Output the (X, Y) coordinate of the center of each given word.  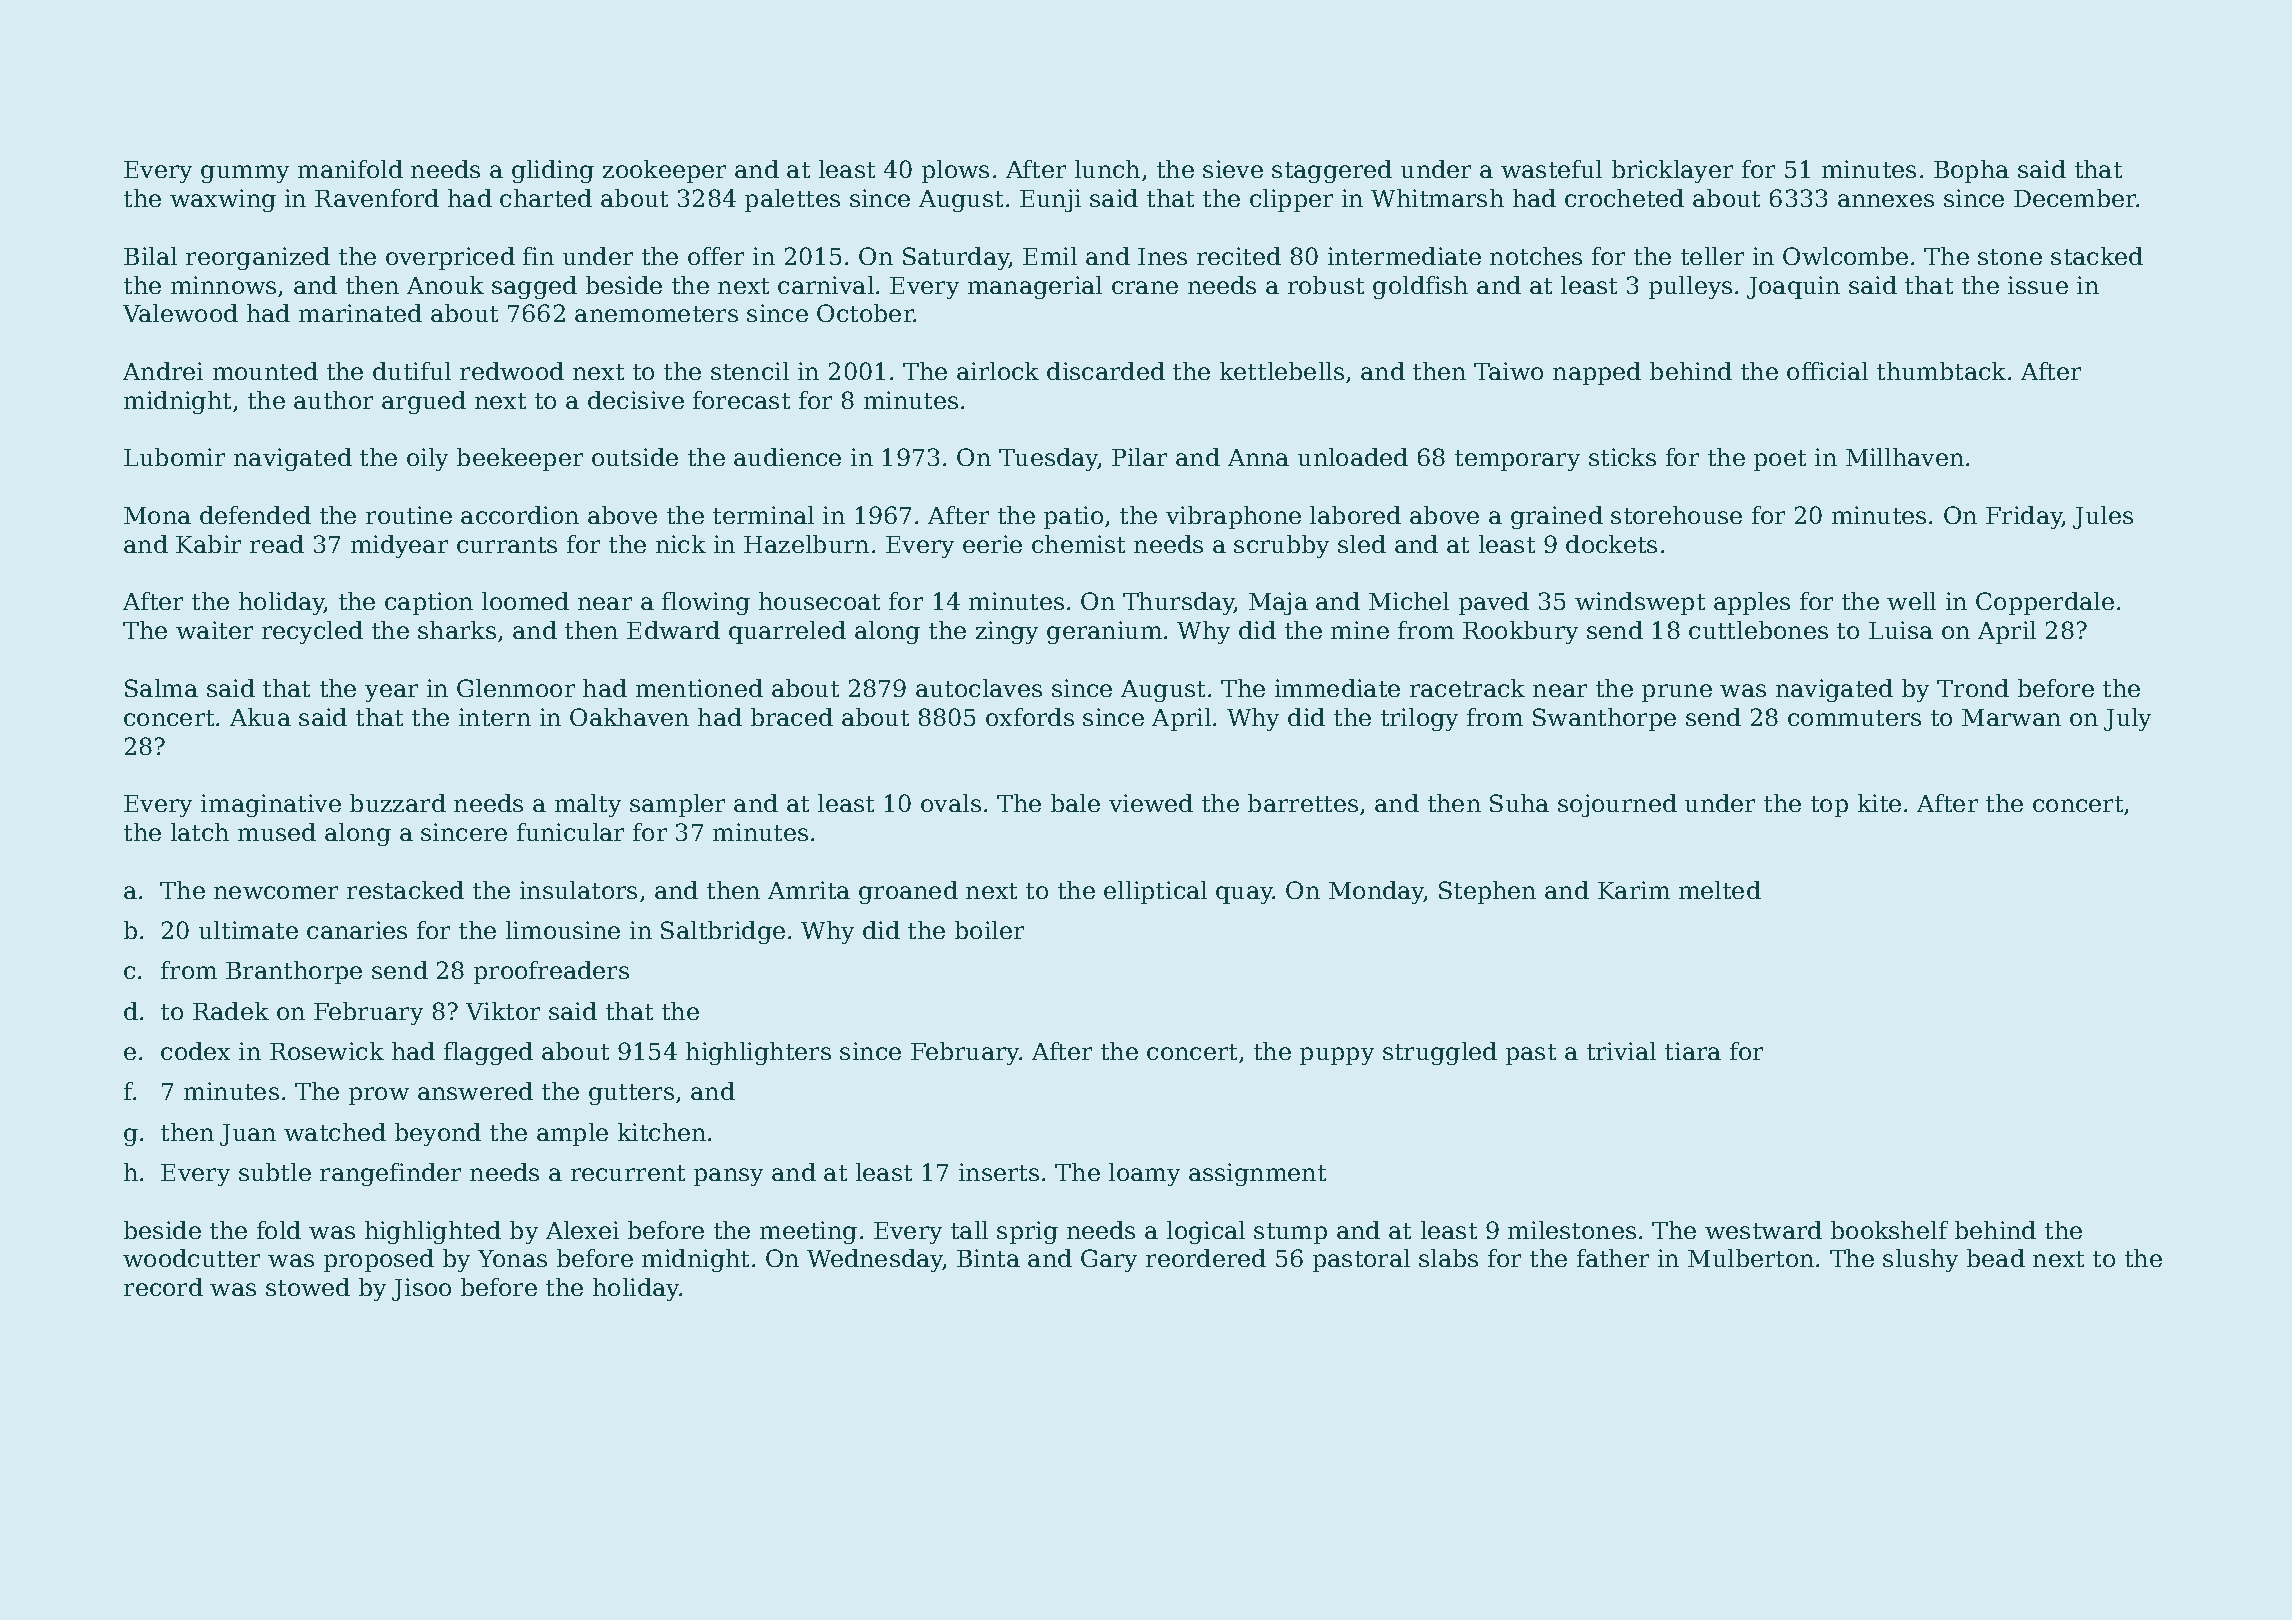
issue (2038, 285)
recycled (312, 632)
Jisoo (421, 1289)
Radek (231, 1011)
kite (1879, 803)
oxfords (1030, 717)
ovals (951, 803)
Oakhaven (629, 717)
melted (1720, 890)
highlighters (758, 1053)
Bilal (150, 256)
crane (1145, 287)
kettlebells (1282, 371)
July (2127, 719)
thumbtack (1941, 371)
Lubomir (174, 457)
